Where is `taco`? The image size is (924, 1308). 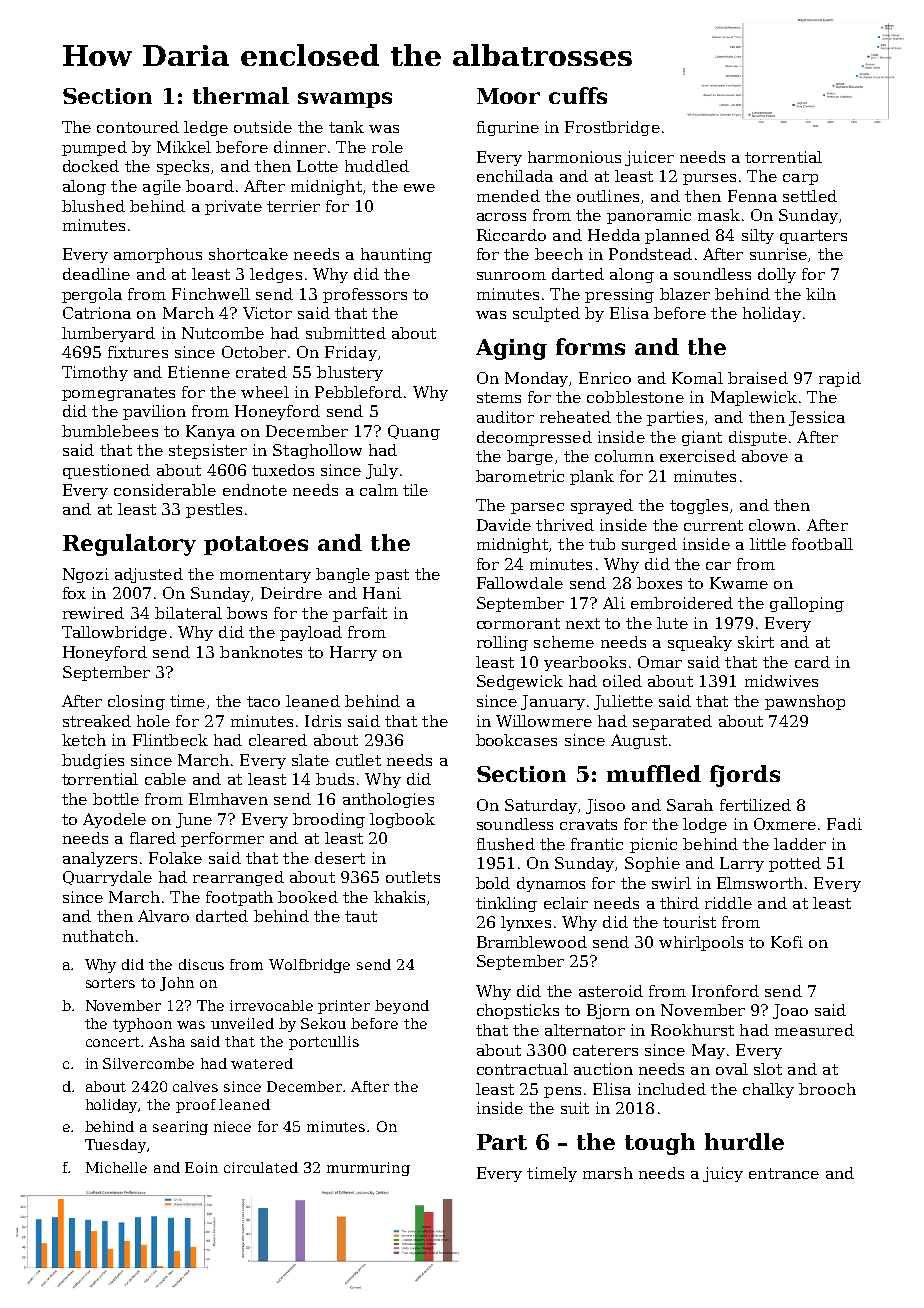
taco is located at coordinates (263, 701).
